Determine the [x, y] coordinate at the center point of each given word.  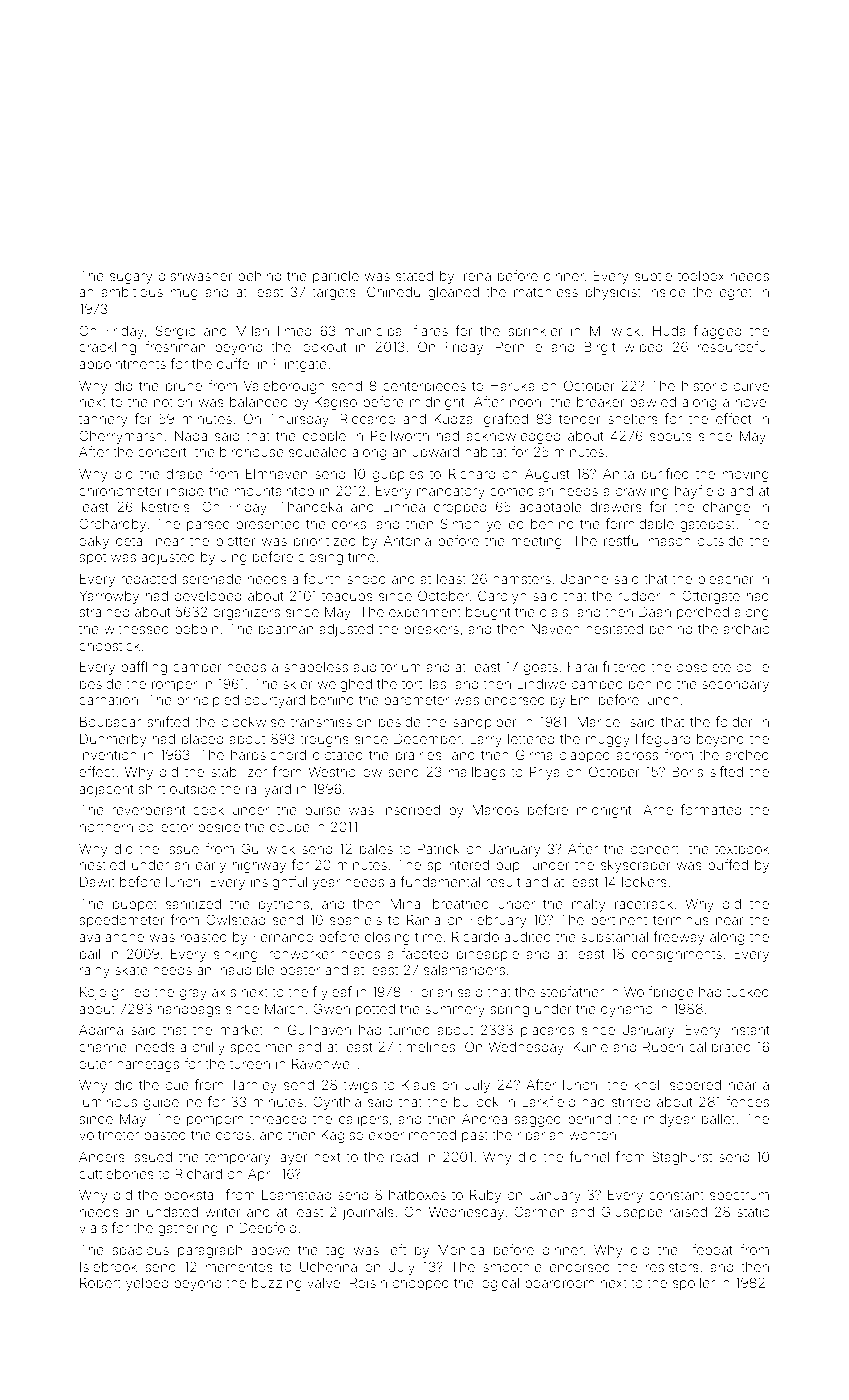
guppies [398, 475]
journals [368, 1213]
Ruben [663, 1046]
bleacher [726, 579]
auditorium [387, 667]
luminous [108, 1102]
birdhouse [252, 452]
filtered [624, 666]
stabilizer [239, 772]
